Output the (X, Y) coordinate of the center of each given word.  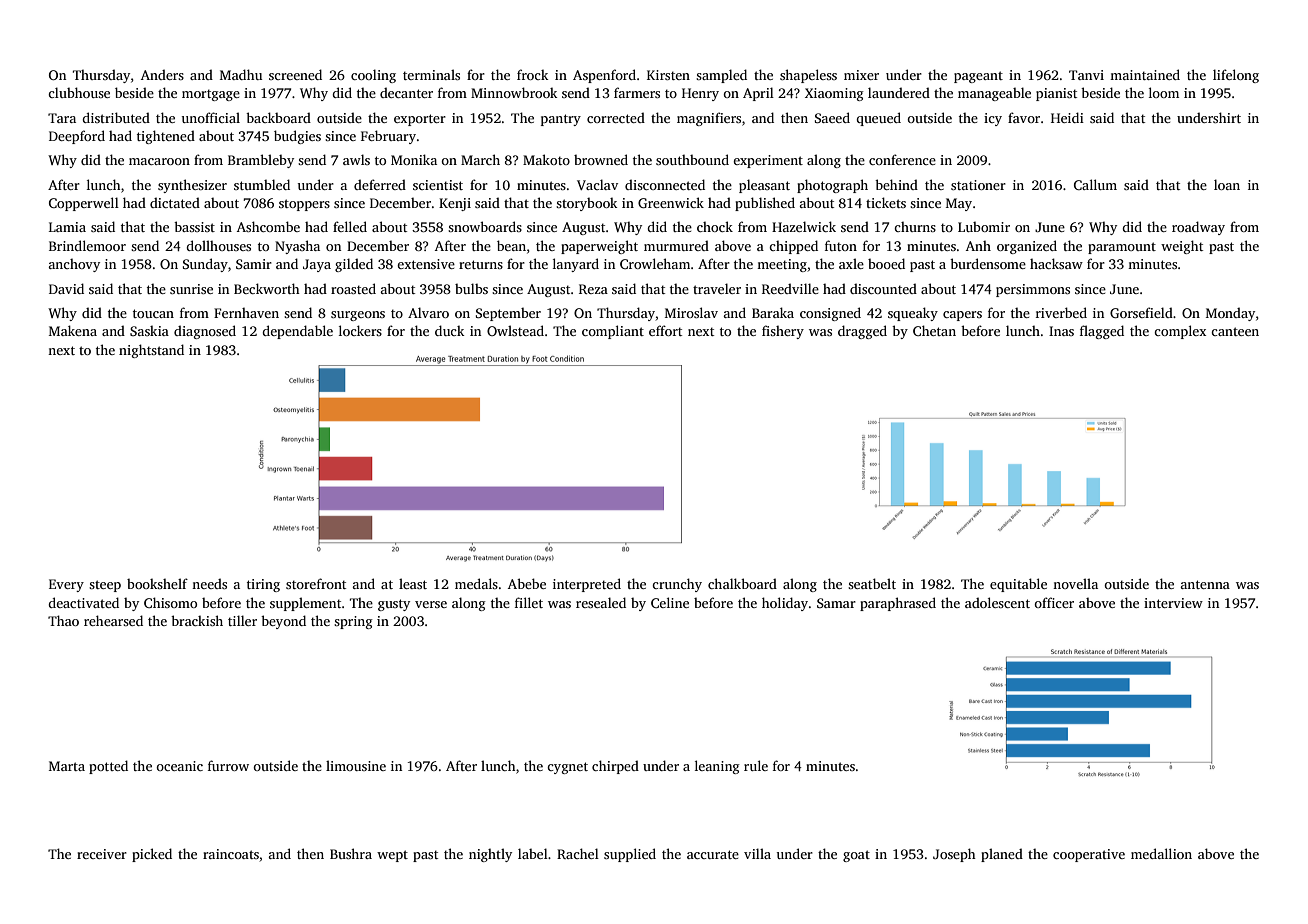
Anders (162, 74)
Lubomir (984, 227)
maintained (1145, 74)
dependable (297, 332)
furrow (228, 765)
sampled (721, 76)
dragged (862, 332)
